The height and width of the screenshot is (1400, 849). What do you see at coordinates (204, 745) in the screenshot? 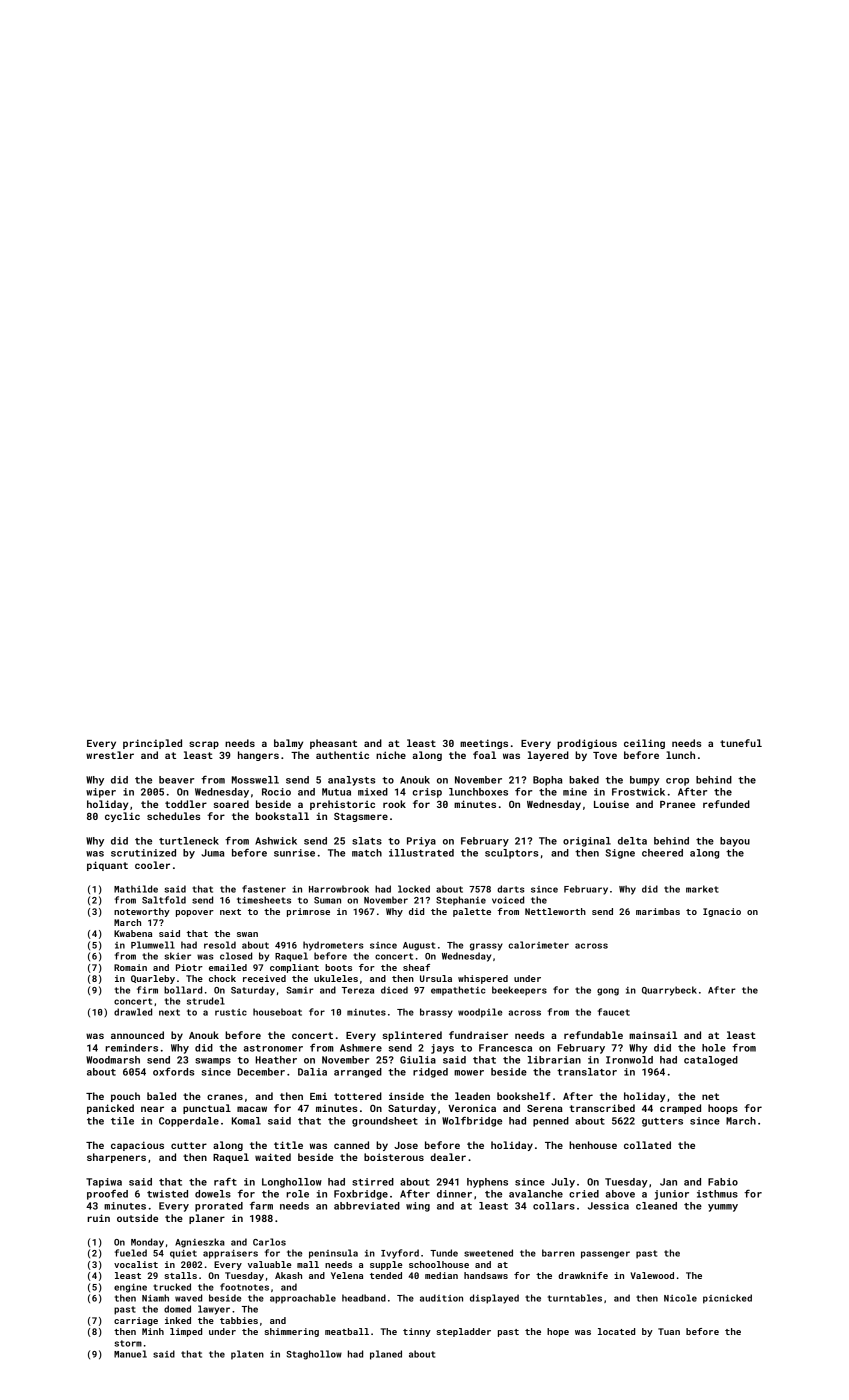
I see `scrap` at bounding box center [204, 745].
